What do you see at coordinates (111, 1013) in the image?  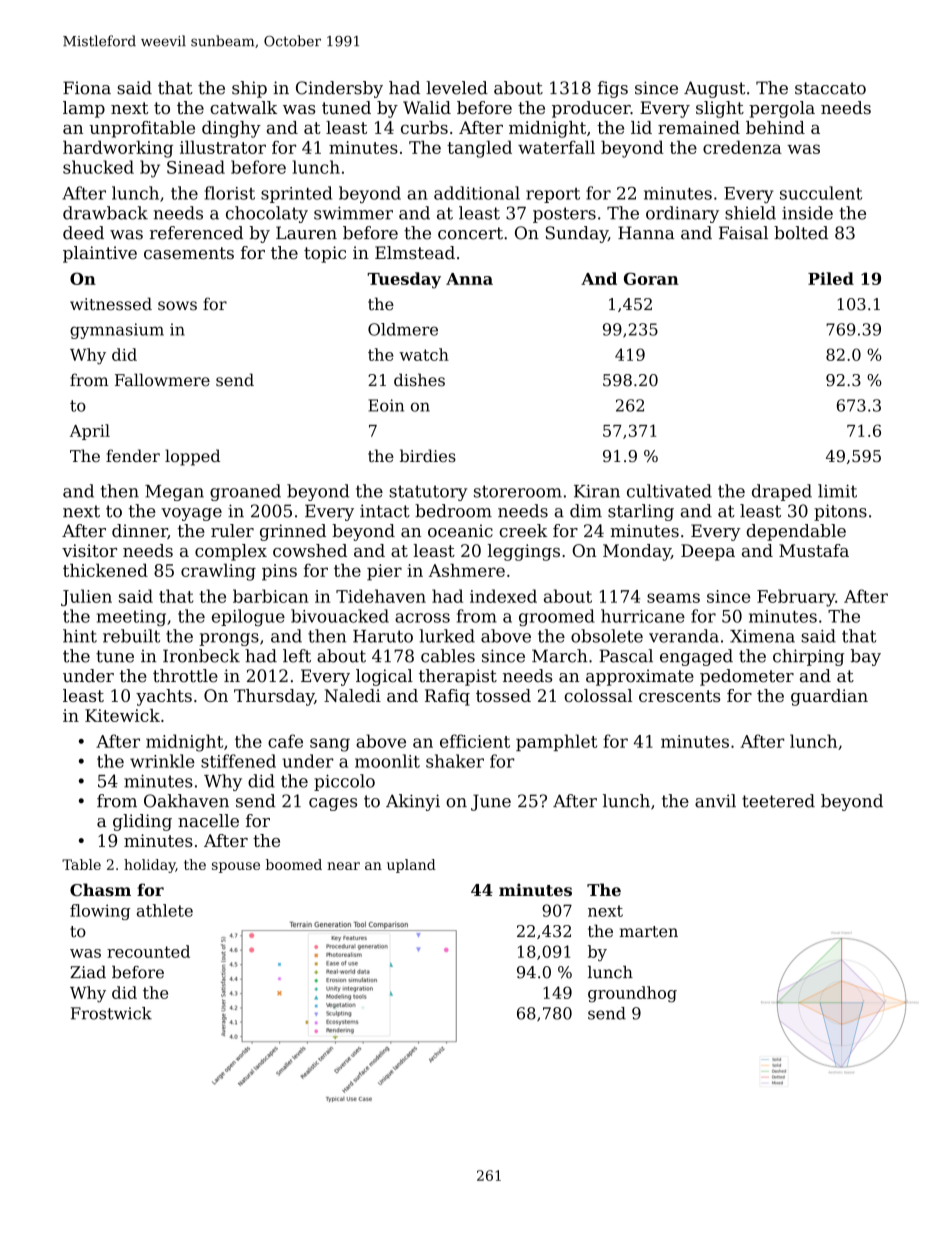 I see `Frostwick` at bounding box center [111, 1013].
